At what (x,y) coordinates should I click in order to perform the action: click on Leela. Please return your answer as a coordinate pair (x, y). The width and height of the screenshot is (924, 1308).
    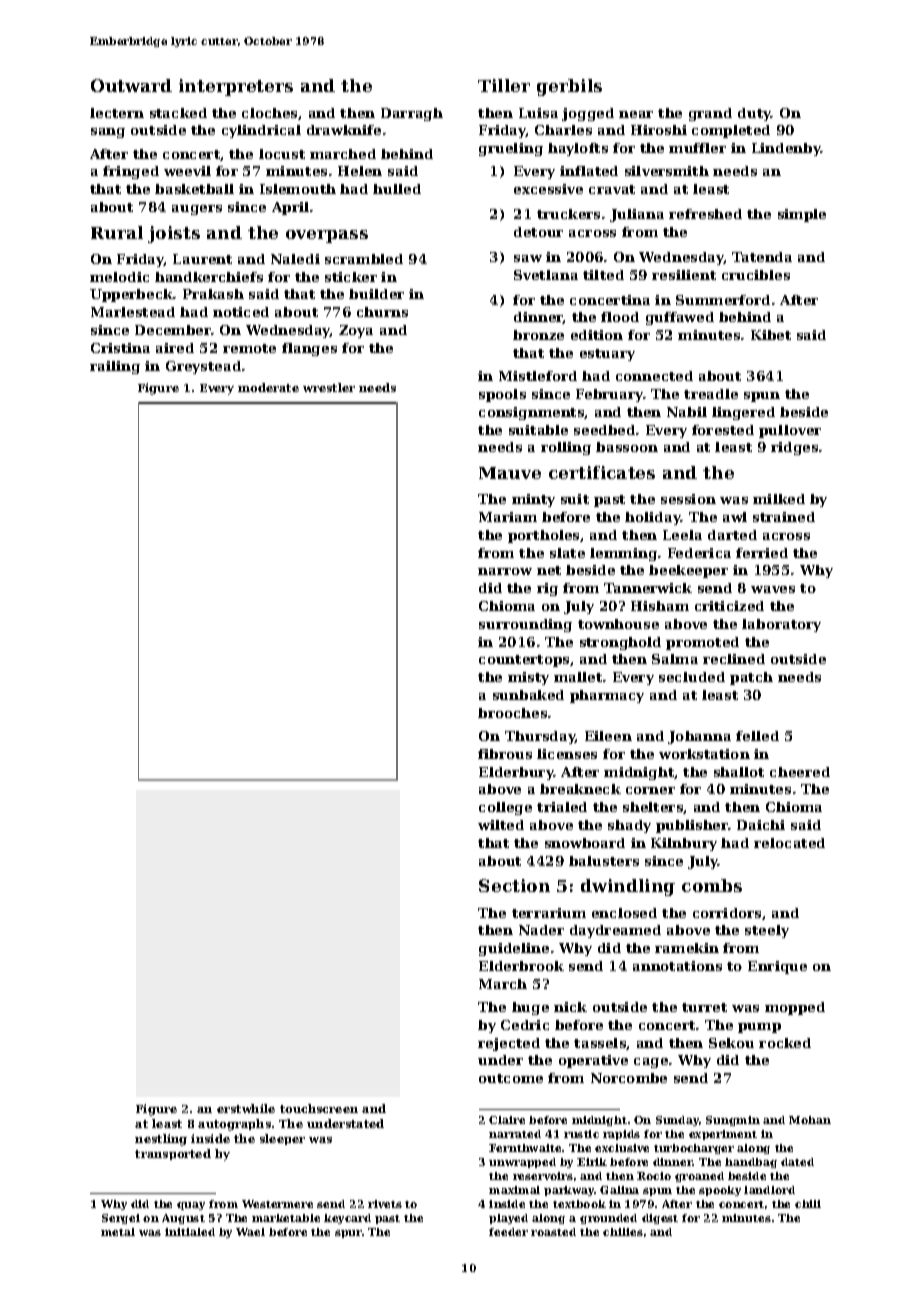
    Looking at the image, I should click on (682, 535).
